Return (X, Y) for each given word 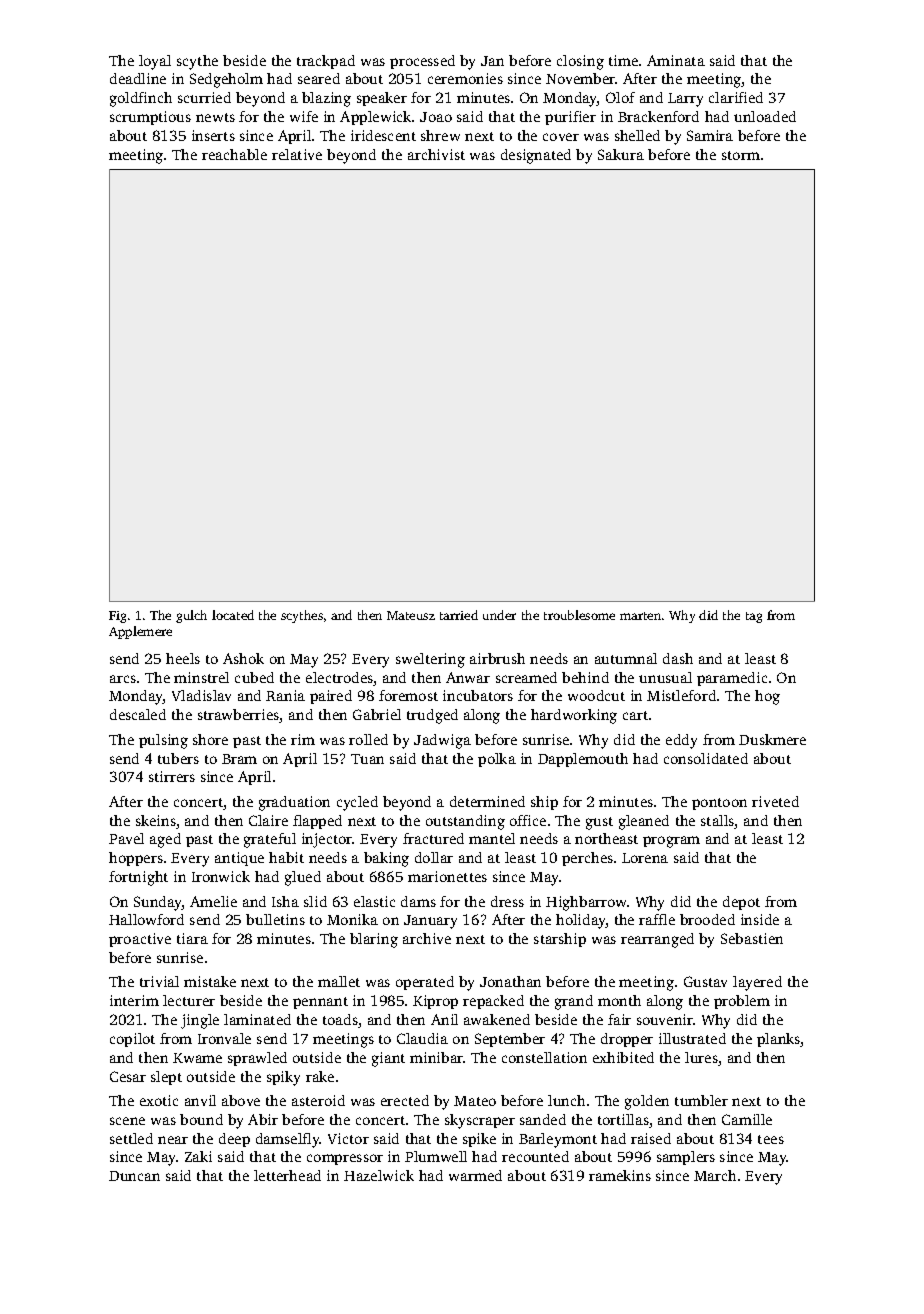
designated (536, 156)
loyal (155, 62)
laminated (257, 1019)
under (499, 615)
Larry (685, 100)
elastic (374, 901)
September (510, 1040)
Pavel (126, 838)
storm (741, 155)
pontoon (719, 804)
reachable (234, 154)
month (619, 1000)
